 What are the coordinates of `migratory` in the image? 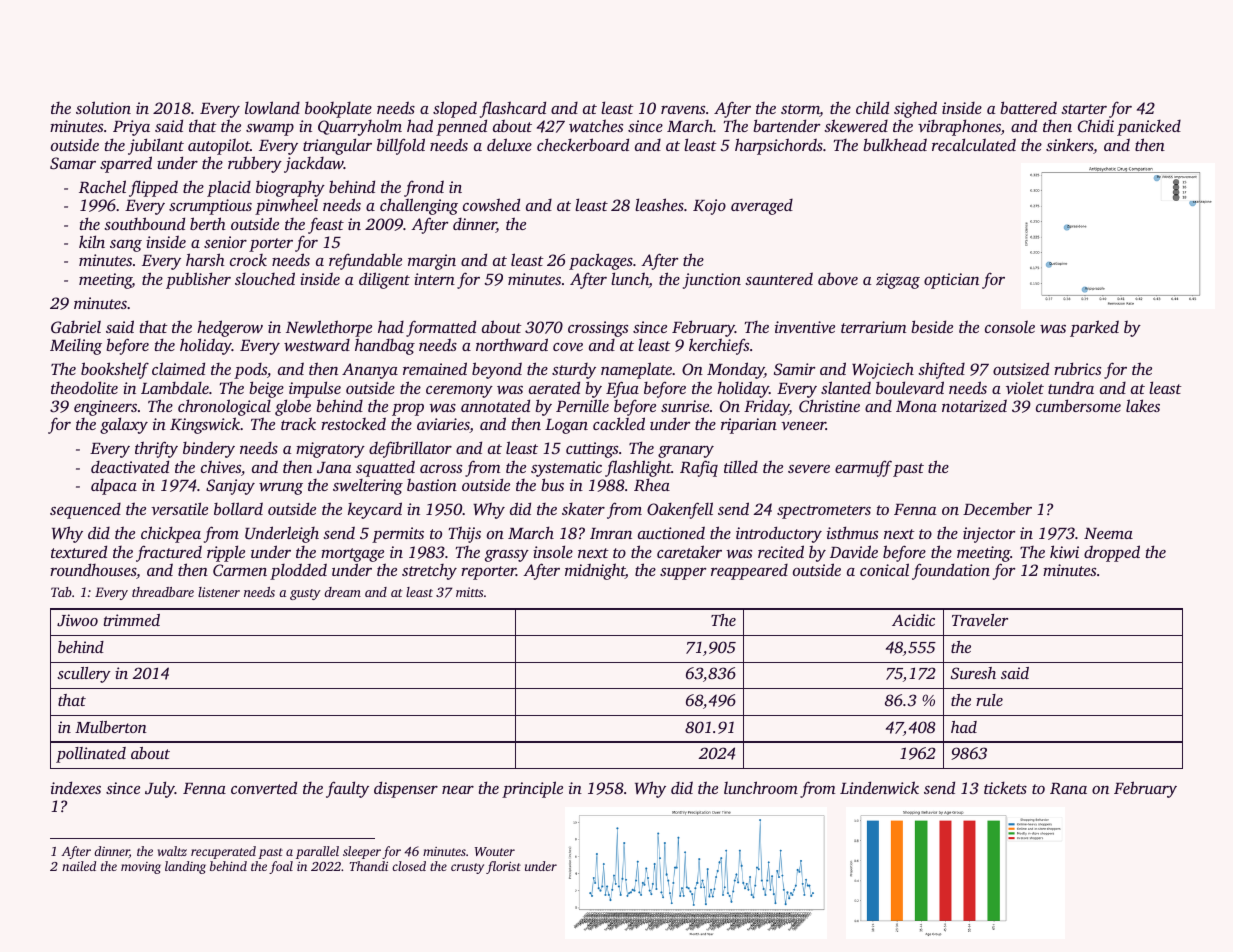 It's located at (330, 450).
